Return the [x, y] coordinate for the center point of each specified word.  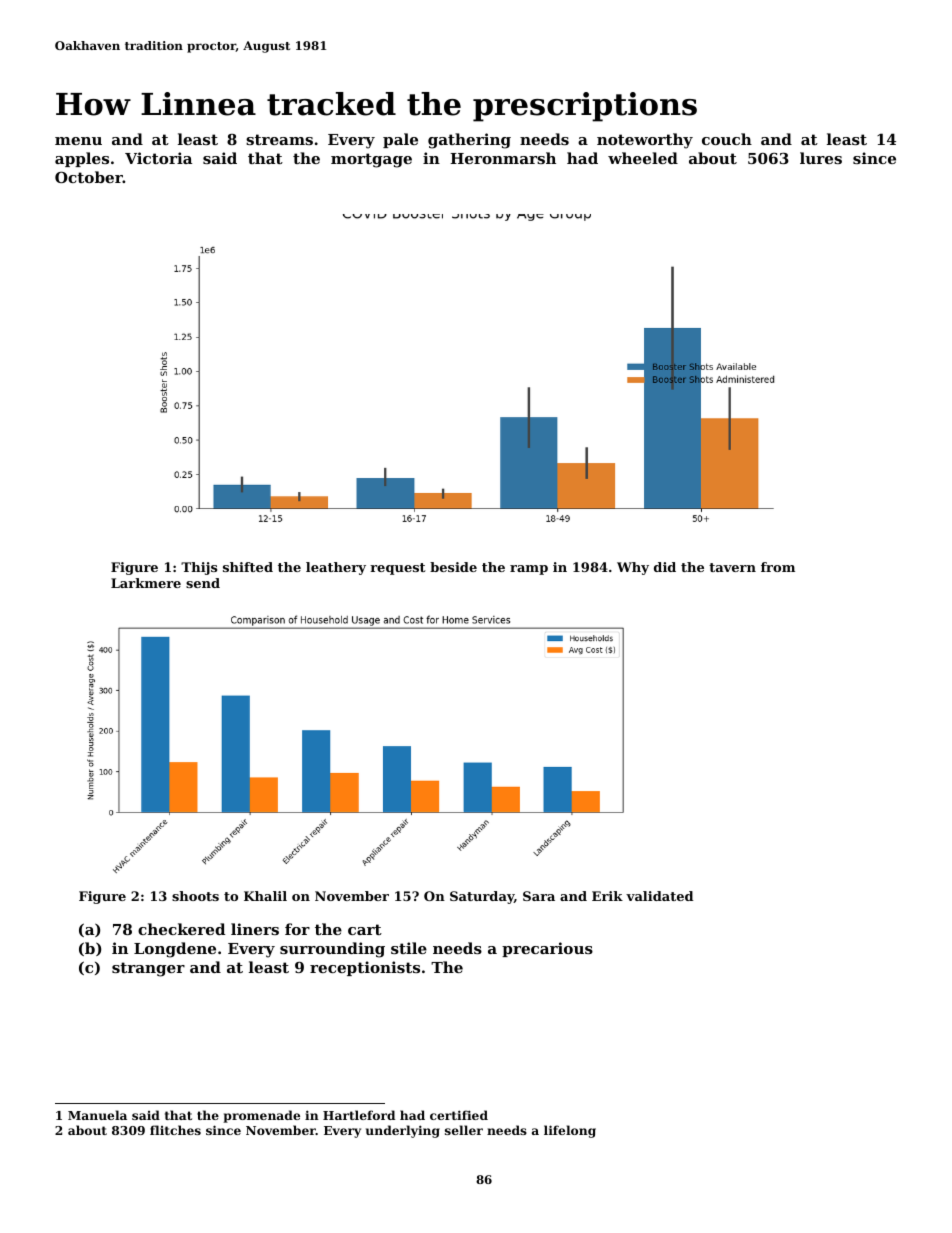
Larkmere [146, 583]
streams [279, 139]
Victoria [158, 158]
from [778, 567]
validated [659, 896]
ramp [529, 570]
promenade [261, 1116]
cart [365, 929]
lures [821, 158]
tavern [732, 567]
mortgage [371, 160]
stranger [148, 969]
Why [633, 568]
